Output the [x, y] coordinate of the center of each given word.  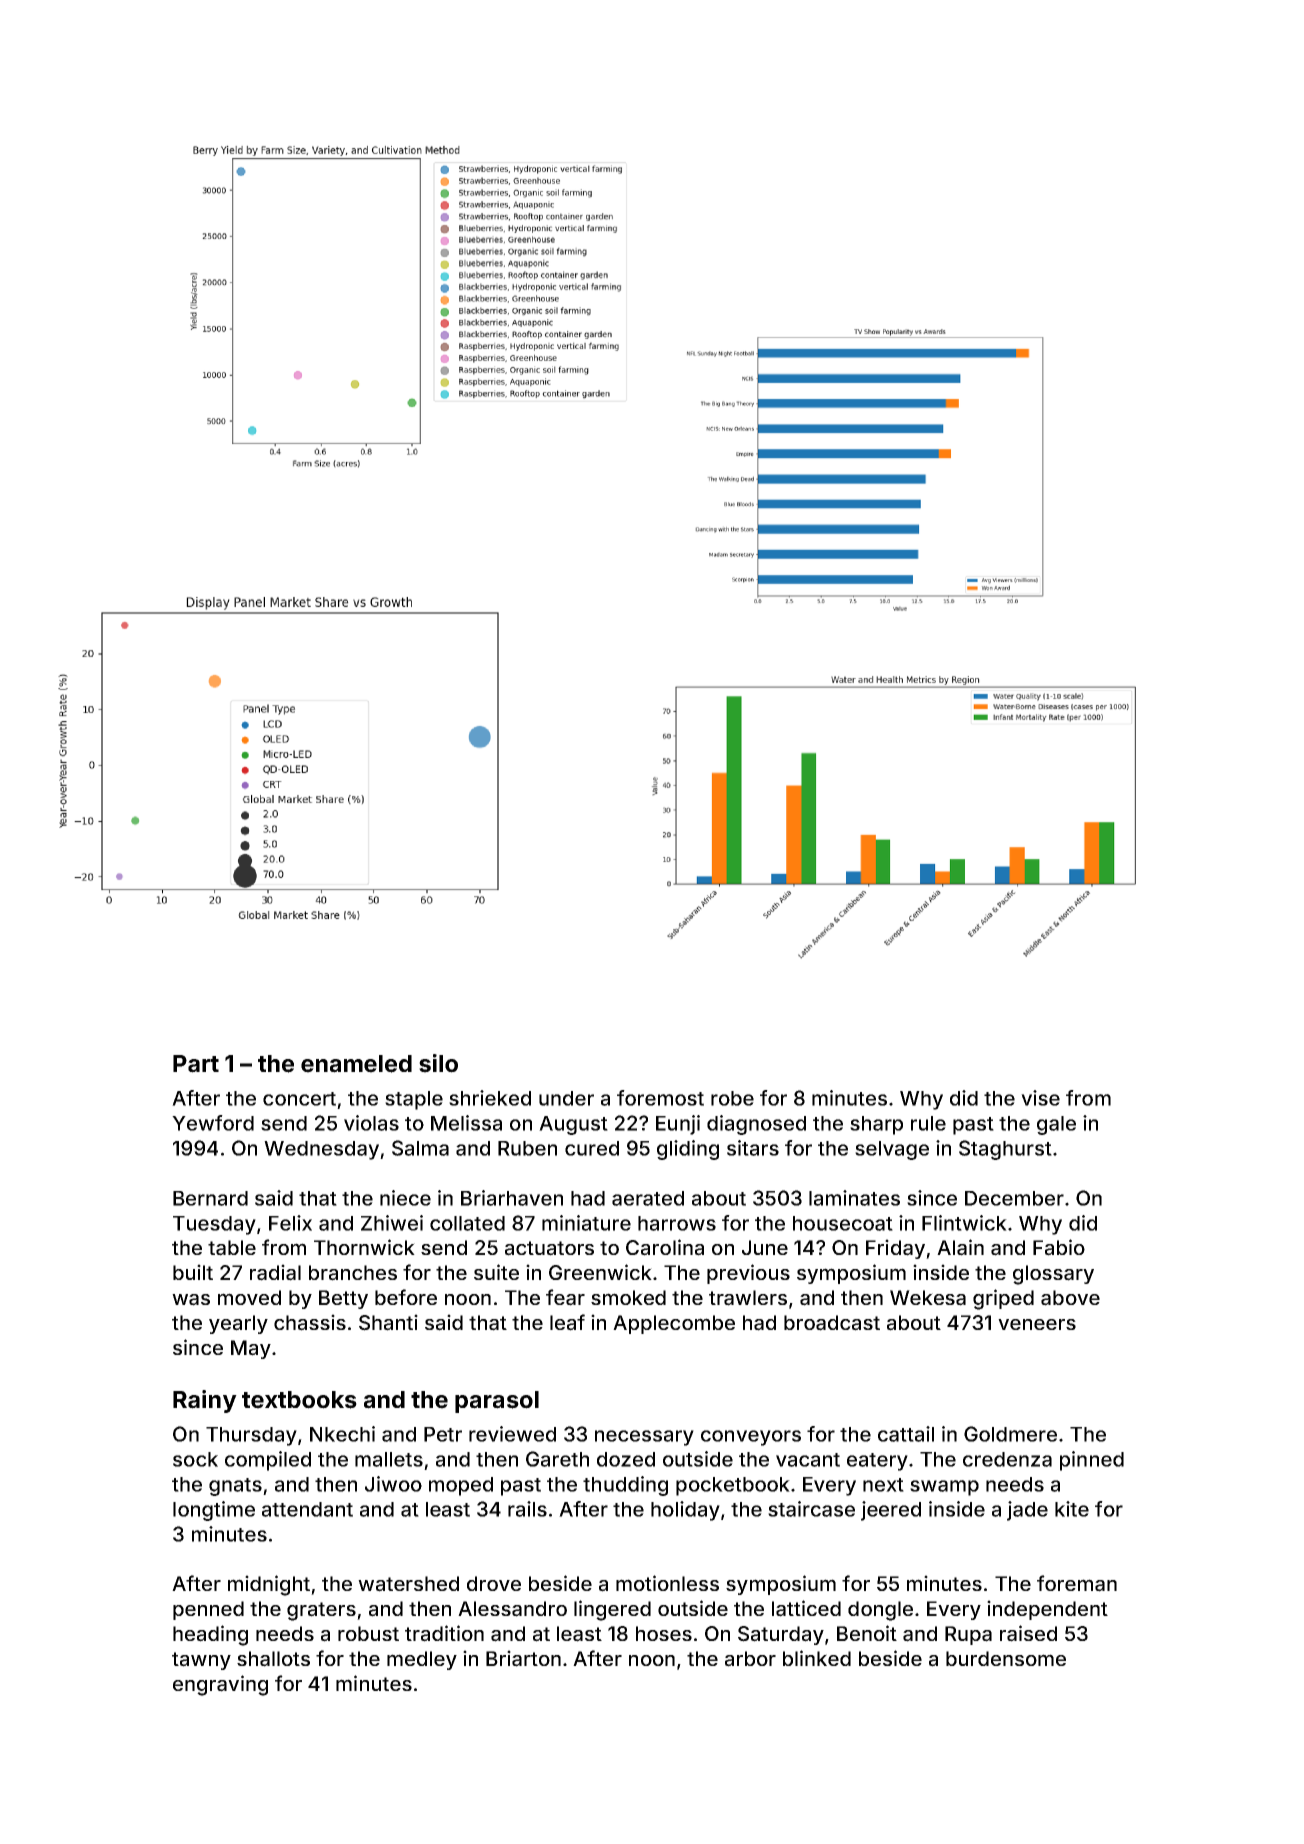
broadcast [832, 1323]
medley [422, 1660]
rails [527, 1509]
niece [405, 1198]
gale [1056, 1125]
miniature [586, 1223]
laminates [854, 1198]
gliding [688, 1150]
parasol [497, 1402]
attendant [307, 1509]
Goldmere [1010, 1434]
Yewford [213, 1123]
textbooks [299, 1400]
